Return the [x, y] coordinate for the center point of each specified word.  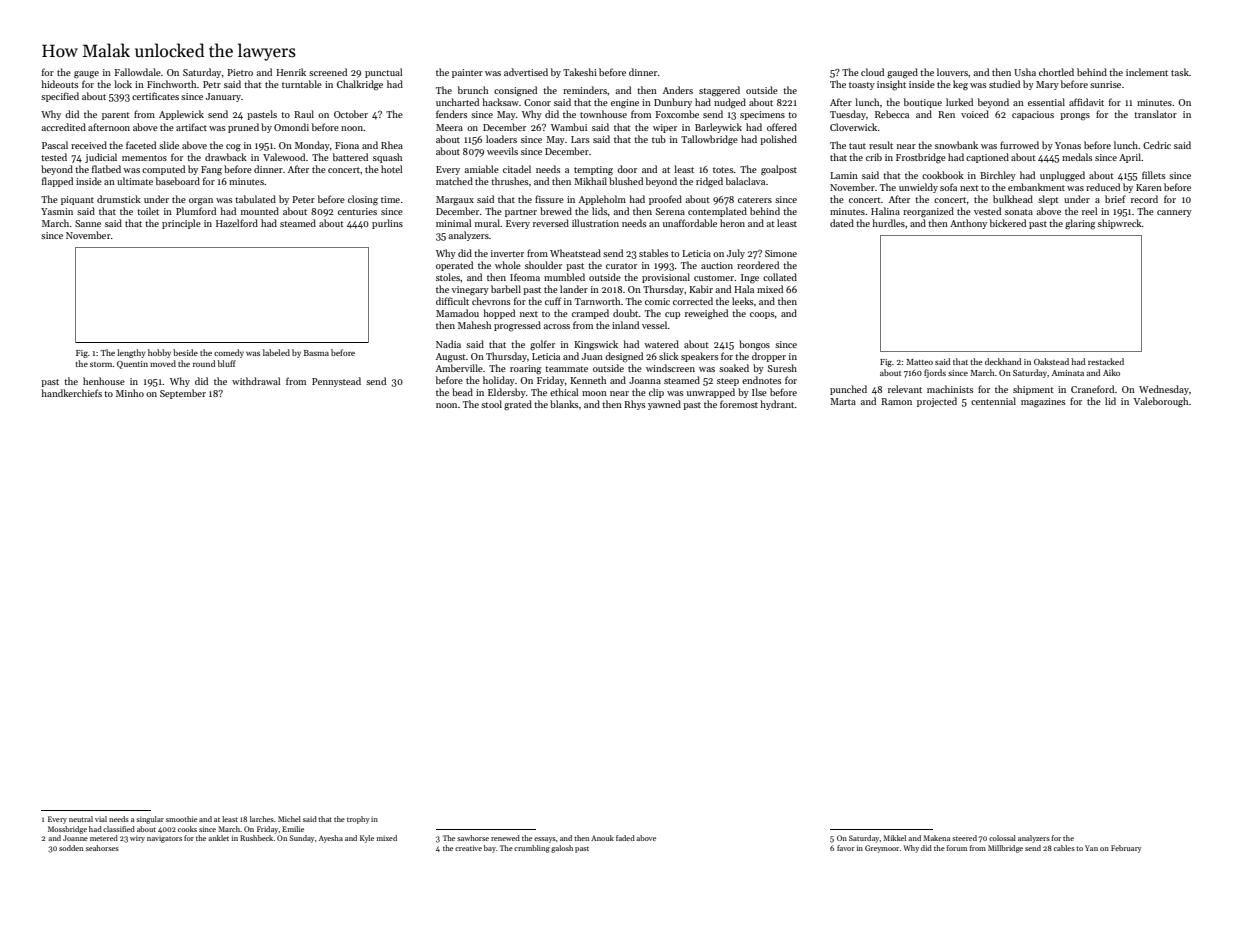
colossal [1002, 838]
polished [778, 140]
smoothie [181, 819]
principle [181, 224]
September [183, 394]
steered [964, 838]
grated [518, 405]
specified [60, 97]
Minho [130, 393]
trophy [358, 820]
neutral [81, 819]
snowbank [956, 145]
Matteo [919, 362]
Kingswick [596, 345]
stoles [448, 277]
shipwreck [1120, 224]
